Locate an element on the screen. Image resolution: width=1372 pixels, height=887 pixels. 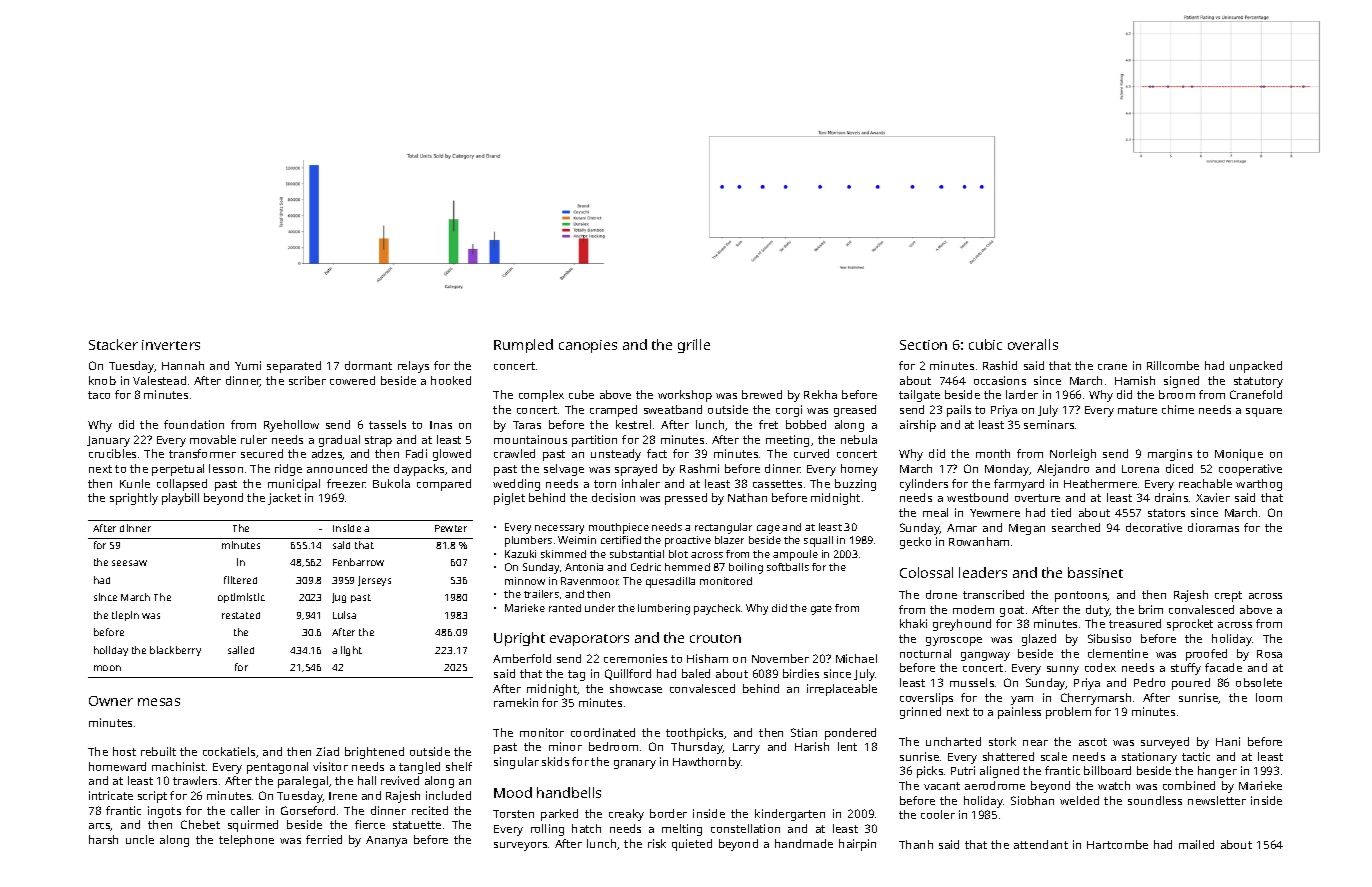
irreplaceable is located at coordinates (842, 690).
